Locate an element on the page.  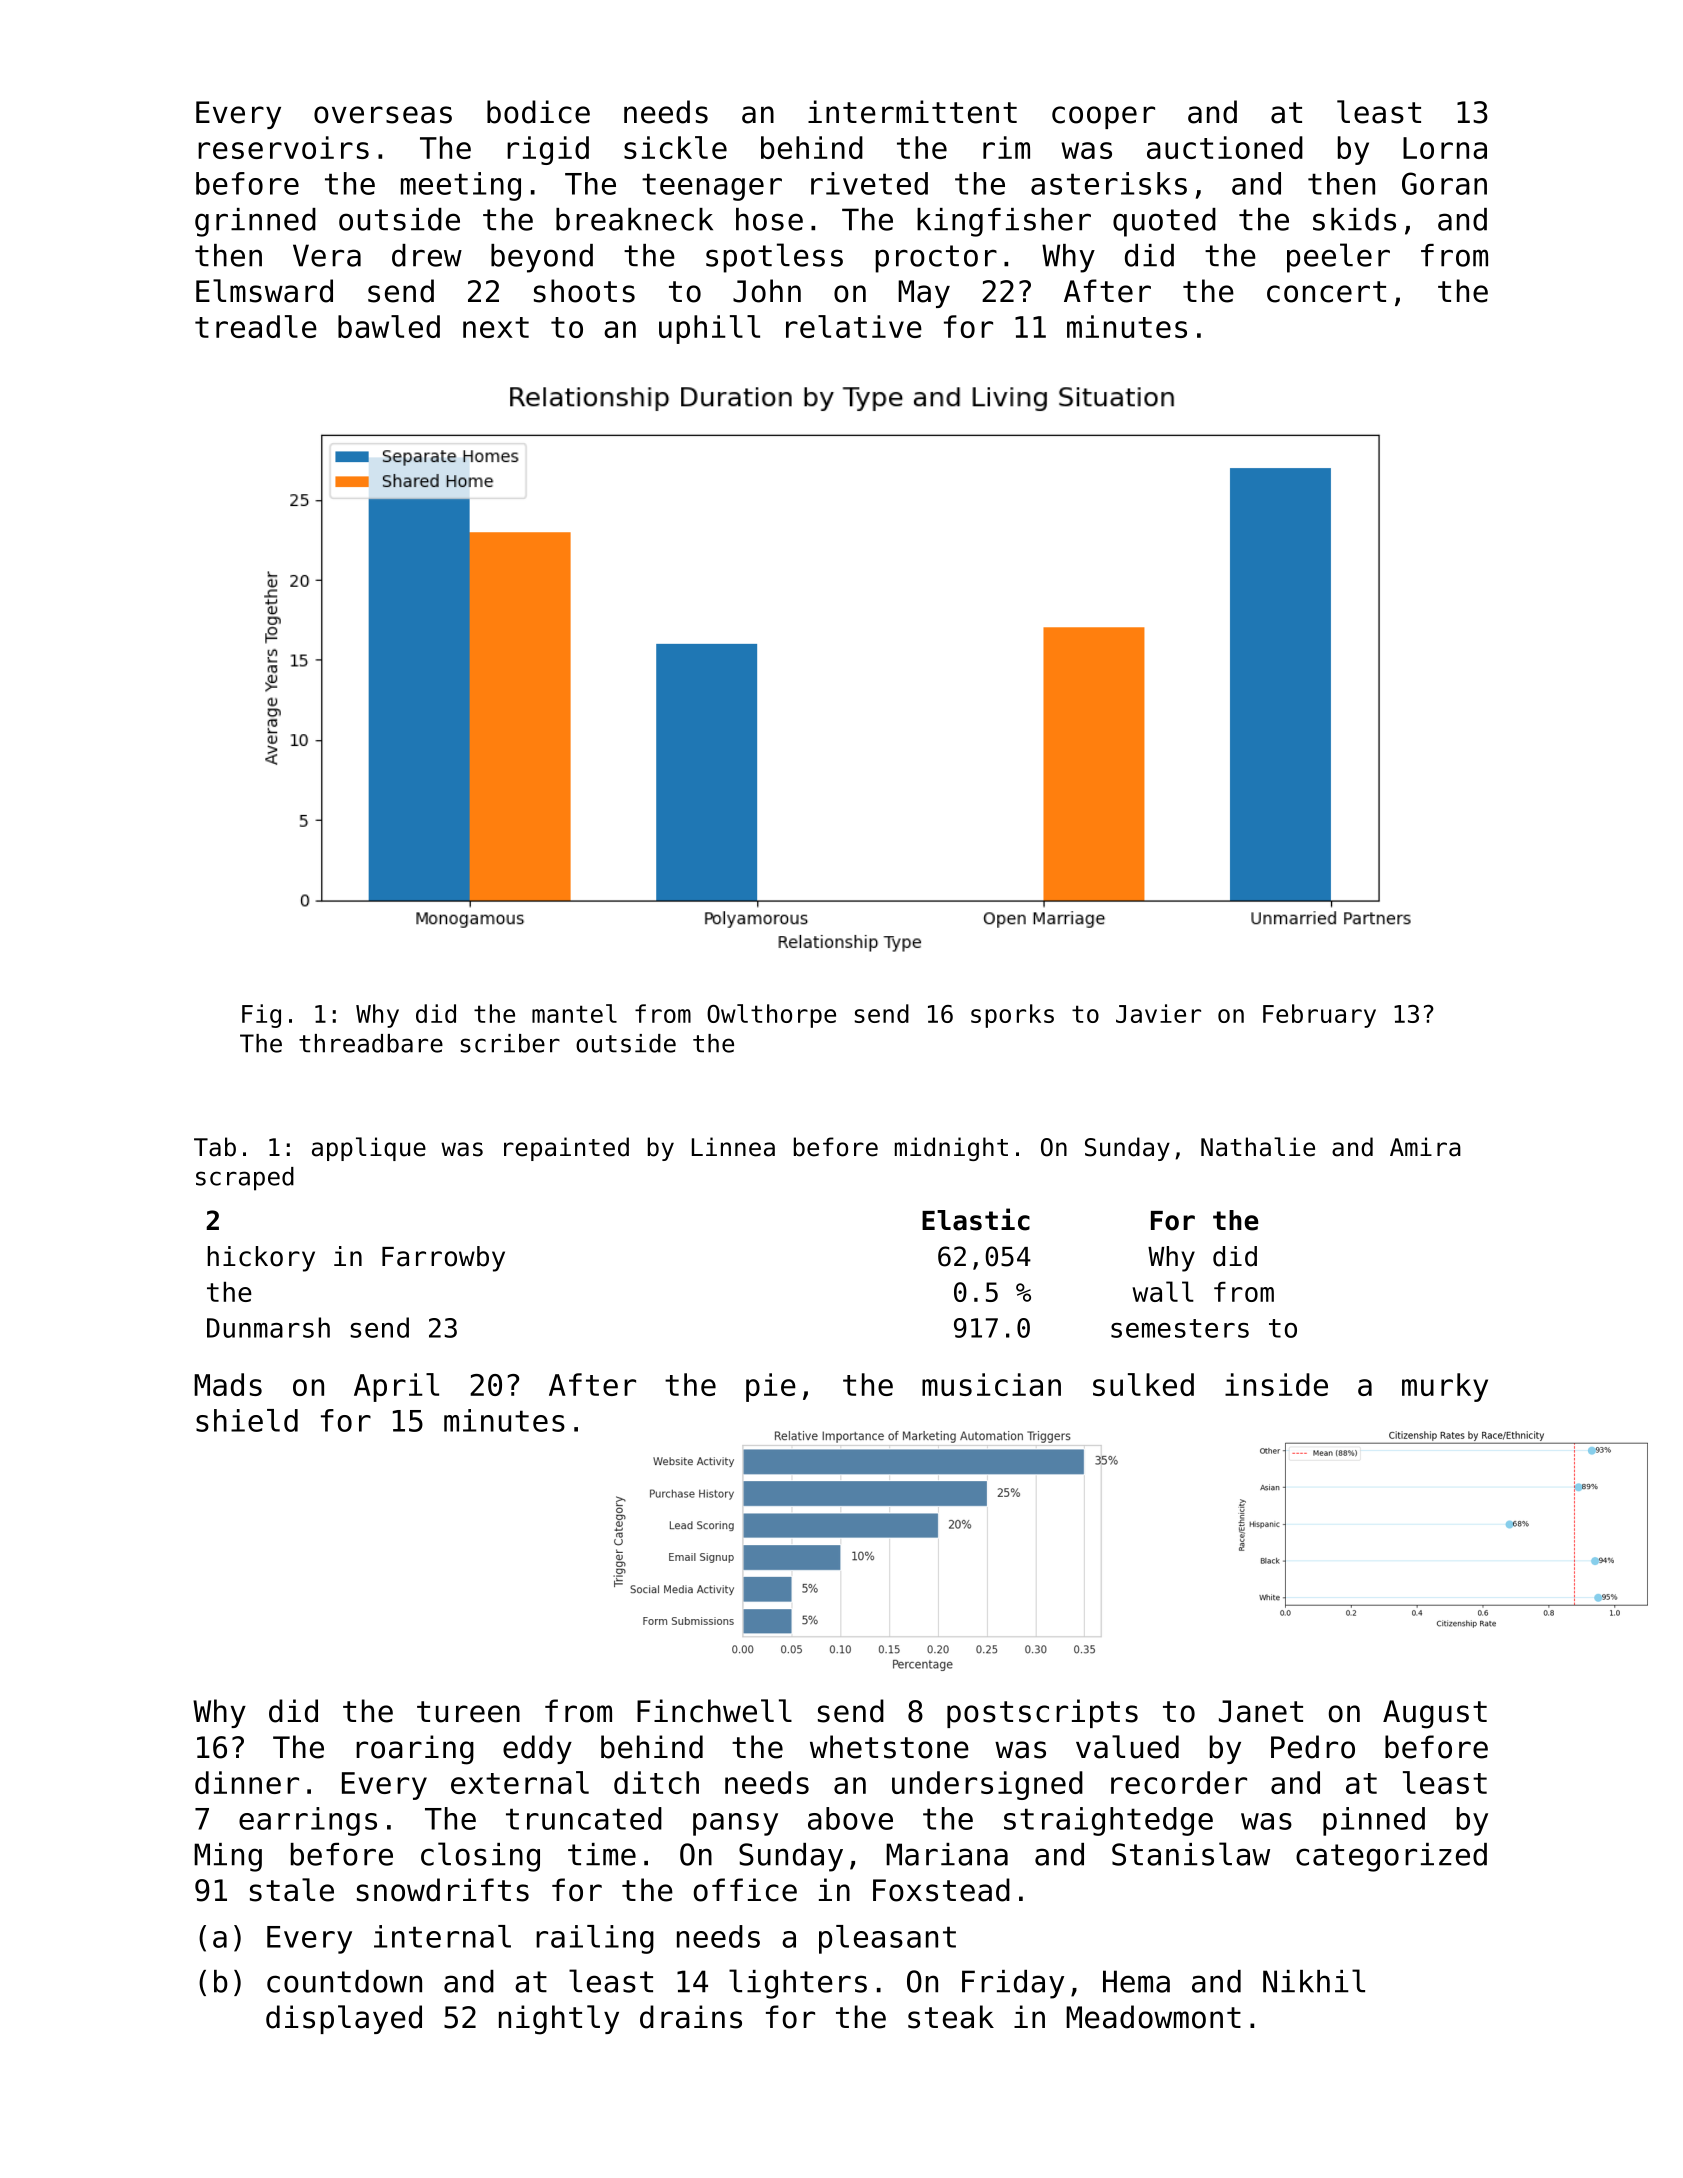
Owlthorpe is located at coordinates (771, 1016).
